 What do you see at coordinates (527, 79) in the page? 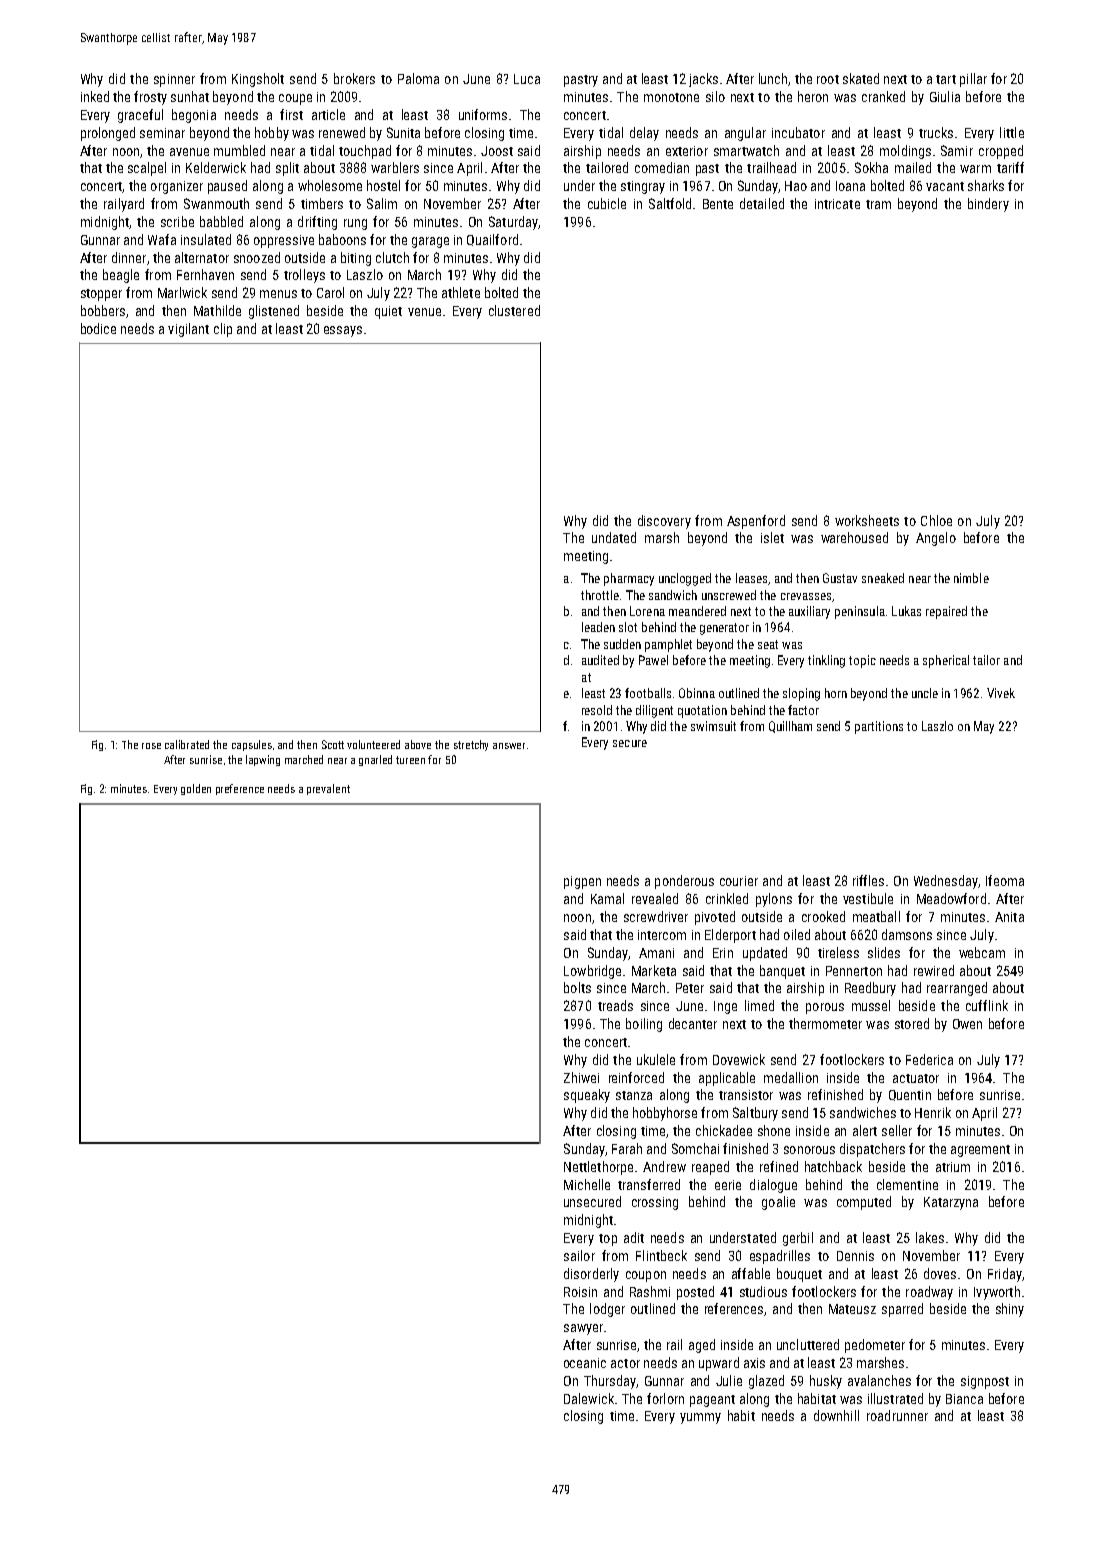
I see `Luca` at bounding box center [527, 79].
